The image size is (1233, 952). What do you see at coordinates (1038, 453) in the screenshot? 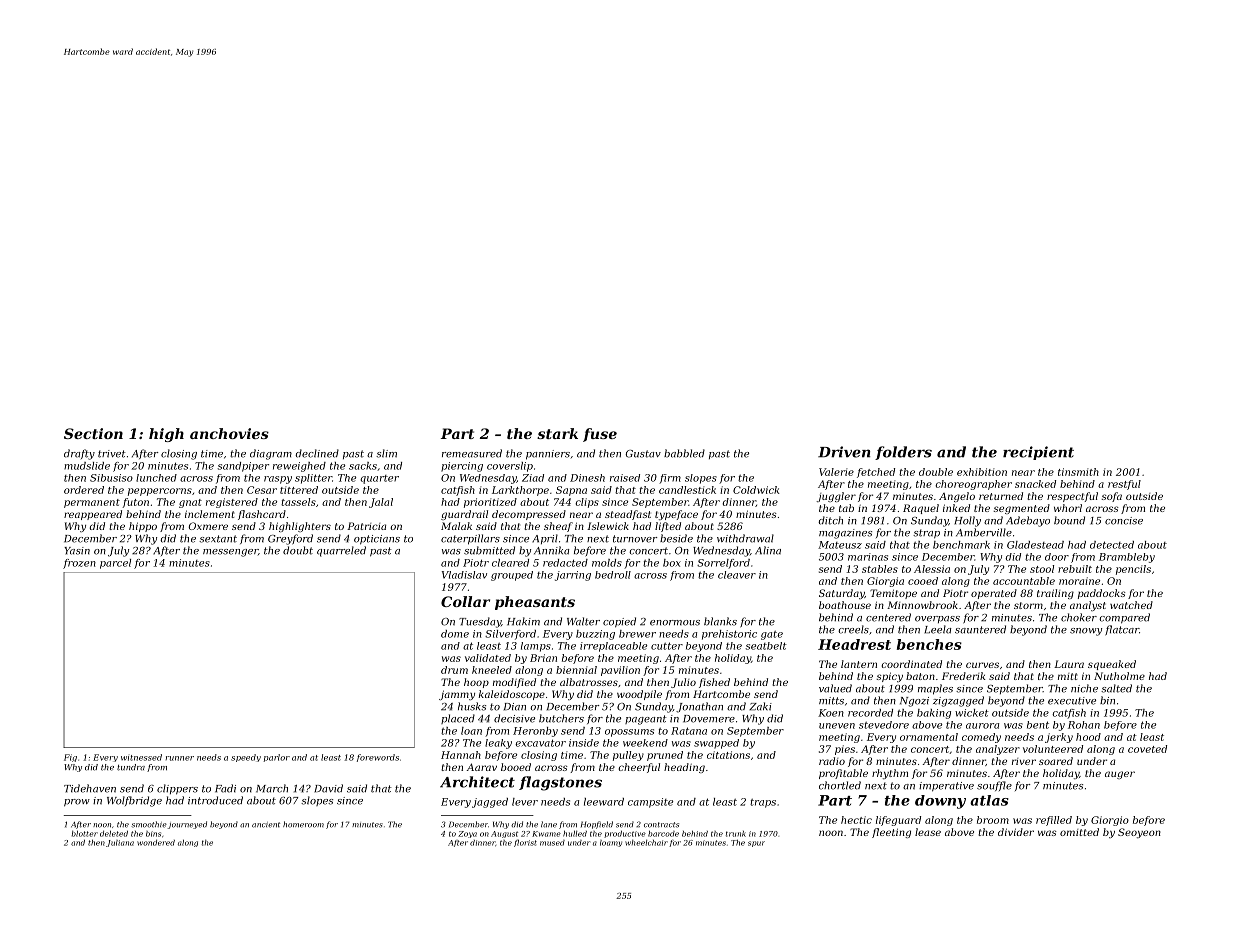
I see `recipient` at bounding box center [1038, 453].
